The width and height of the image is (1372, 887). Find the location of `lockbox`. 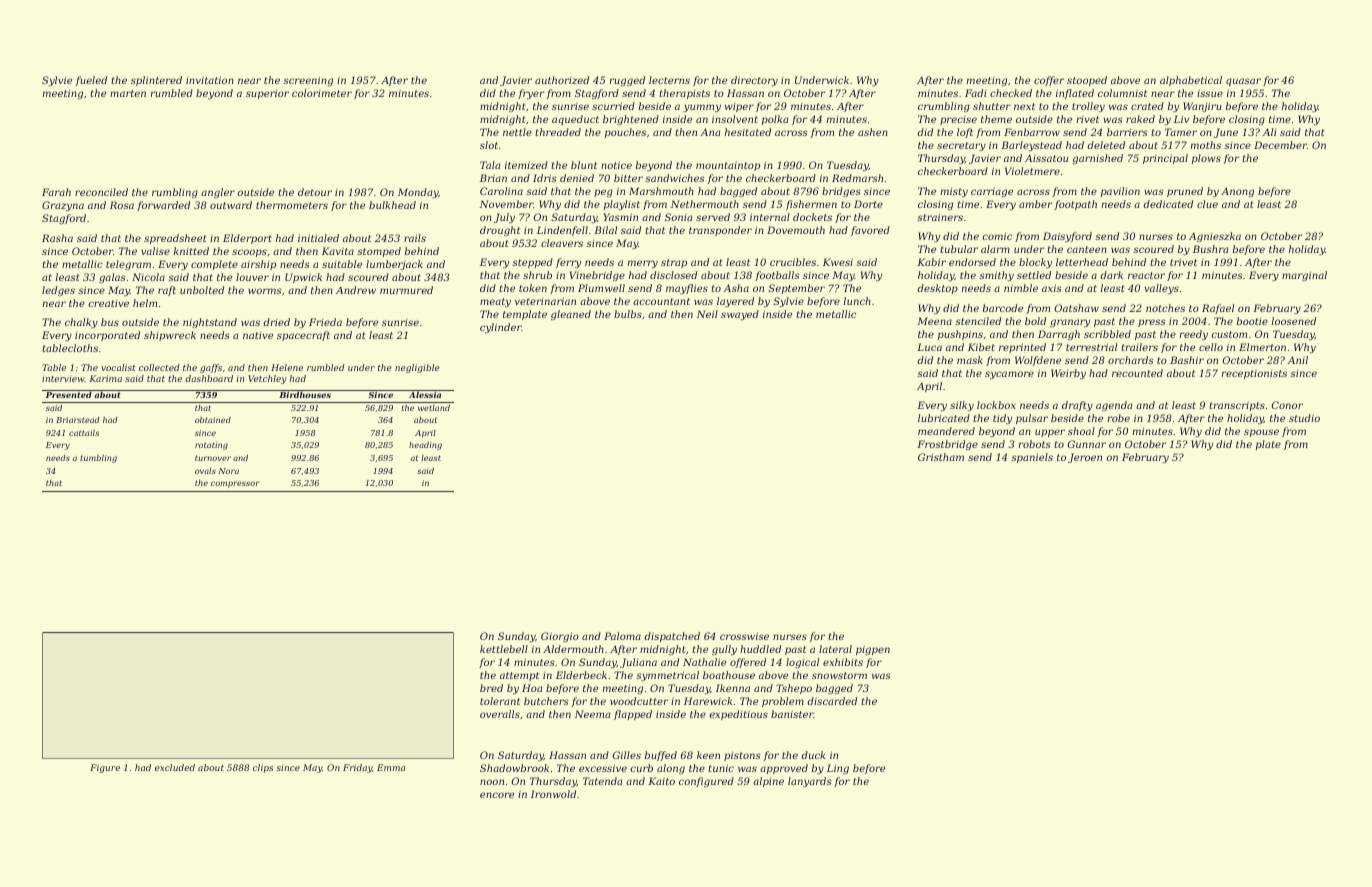

lockbox is located at coordinates (996, 405).
